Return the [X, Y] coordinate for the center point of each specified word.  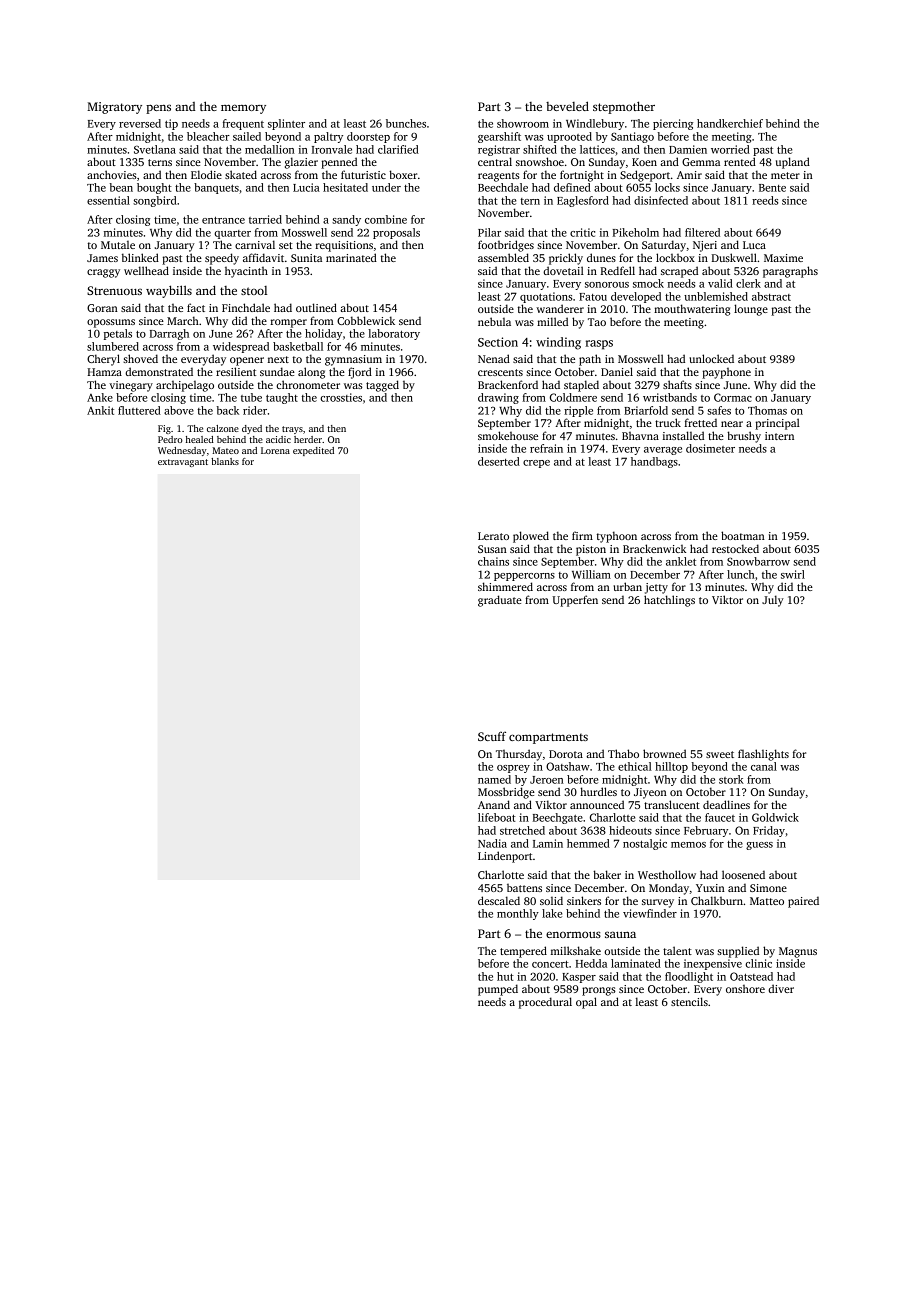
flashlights [763, 755]
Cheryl [103, 360]
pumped [498, 990]
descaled [499, 900]
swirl [793, 574]
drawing [498, 398]
